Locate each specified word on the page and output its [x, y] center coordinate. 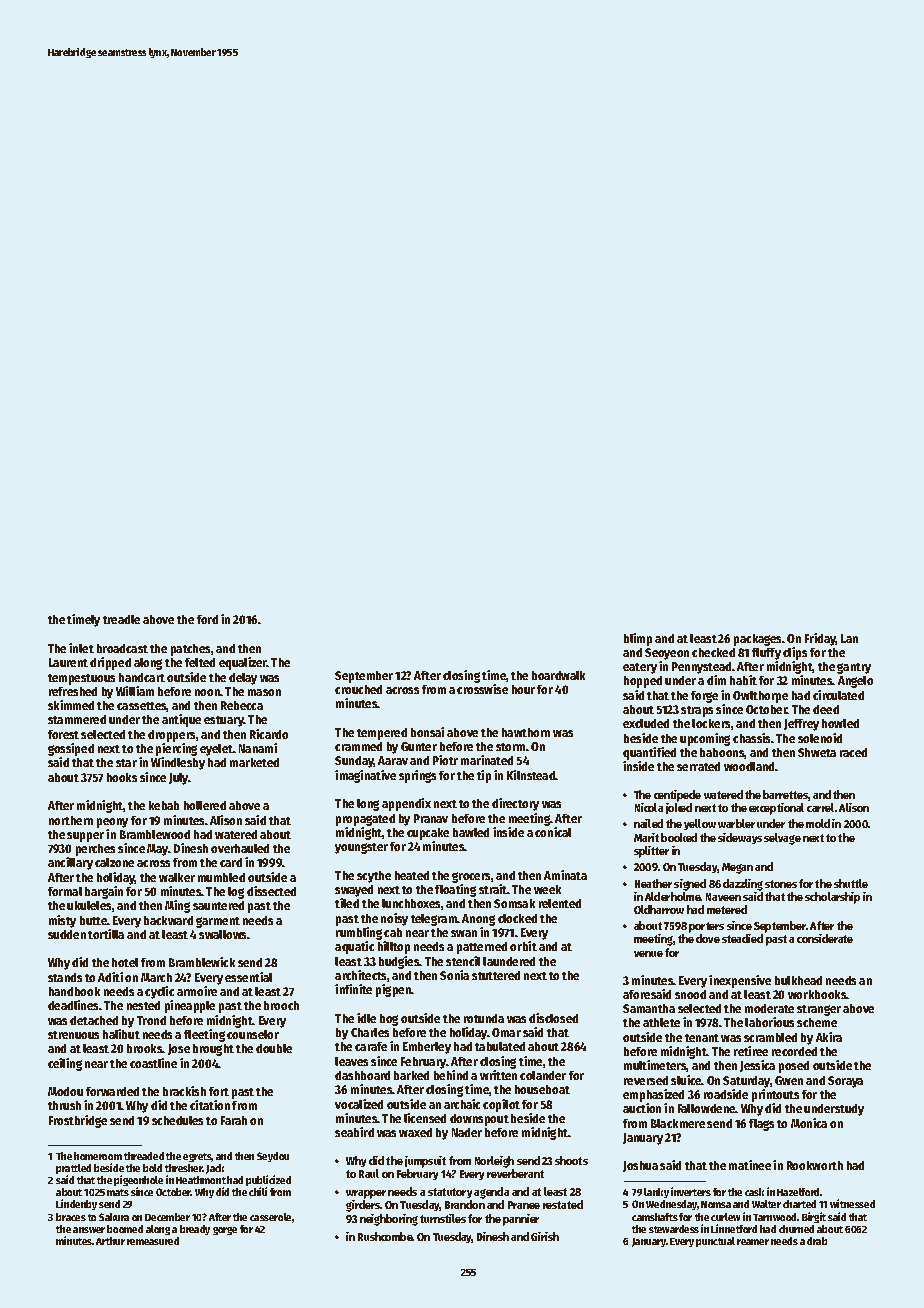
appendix [406, 804]
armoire [197, 991]
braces [71, 1217]
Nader [467, 1132]
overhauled [240, 848]
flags [761, 1125]
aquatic [354, 947]
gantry [854, 668]
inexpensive [740, 981]
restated [563, 1204]
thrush [64, 1105]
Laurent [68, 662]
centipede [677, 796]
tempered [382, 734]
